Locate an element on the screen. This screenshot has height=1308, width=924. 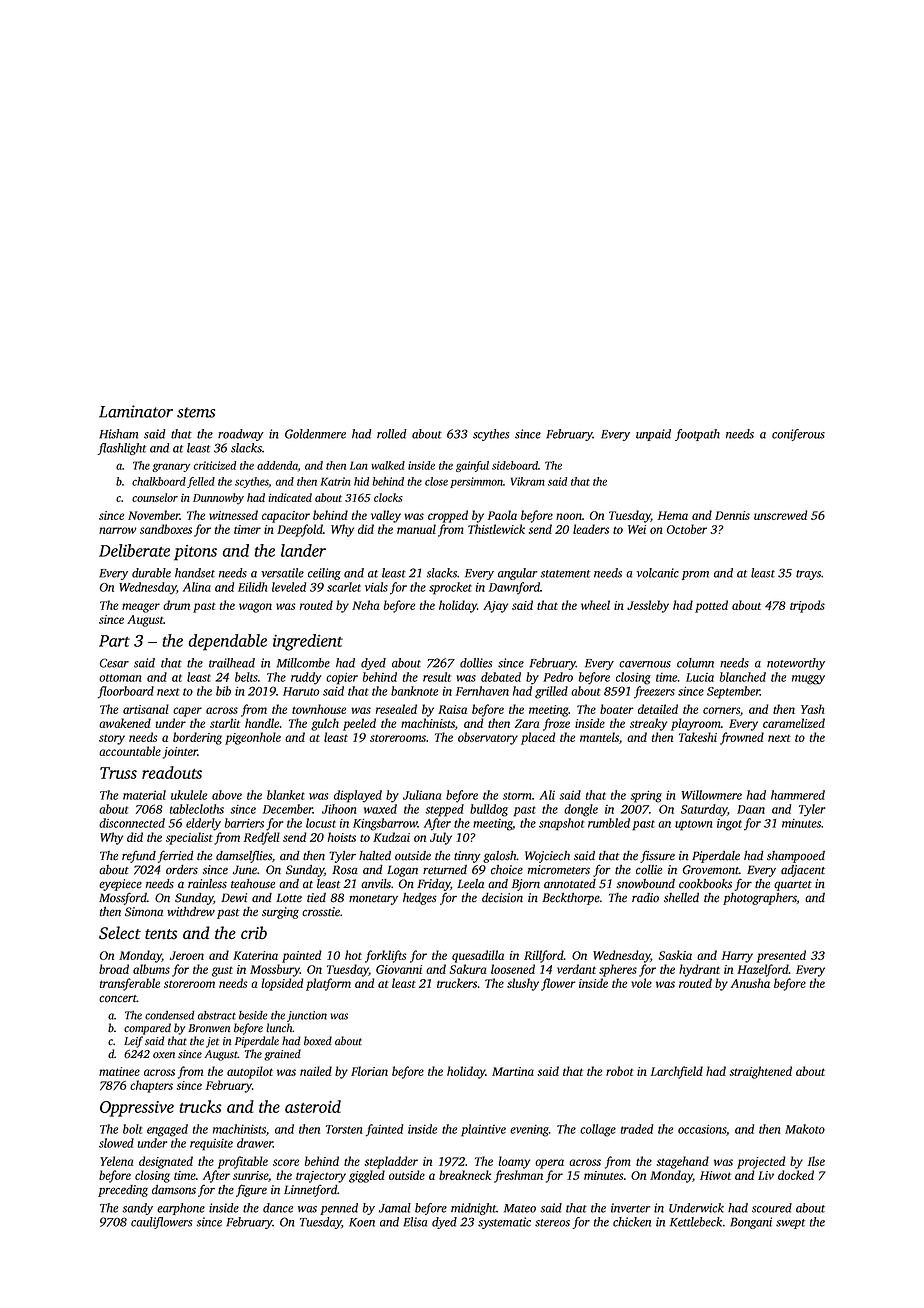
rolled is located at coordinates (392, 434).
